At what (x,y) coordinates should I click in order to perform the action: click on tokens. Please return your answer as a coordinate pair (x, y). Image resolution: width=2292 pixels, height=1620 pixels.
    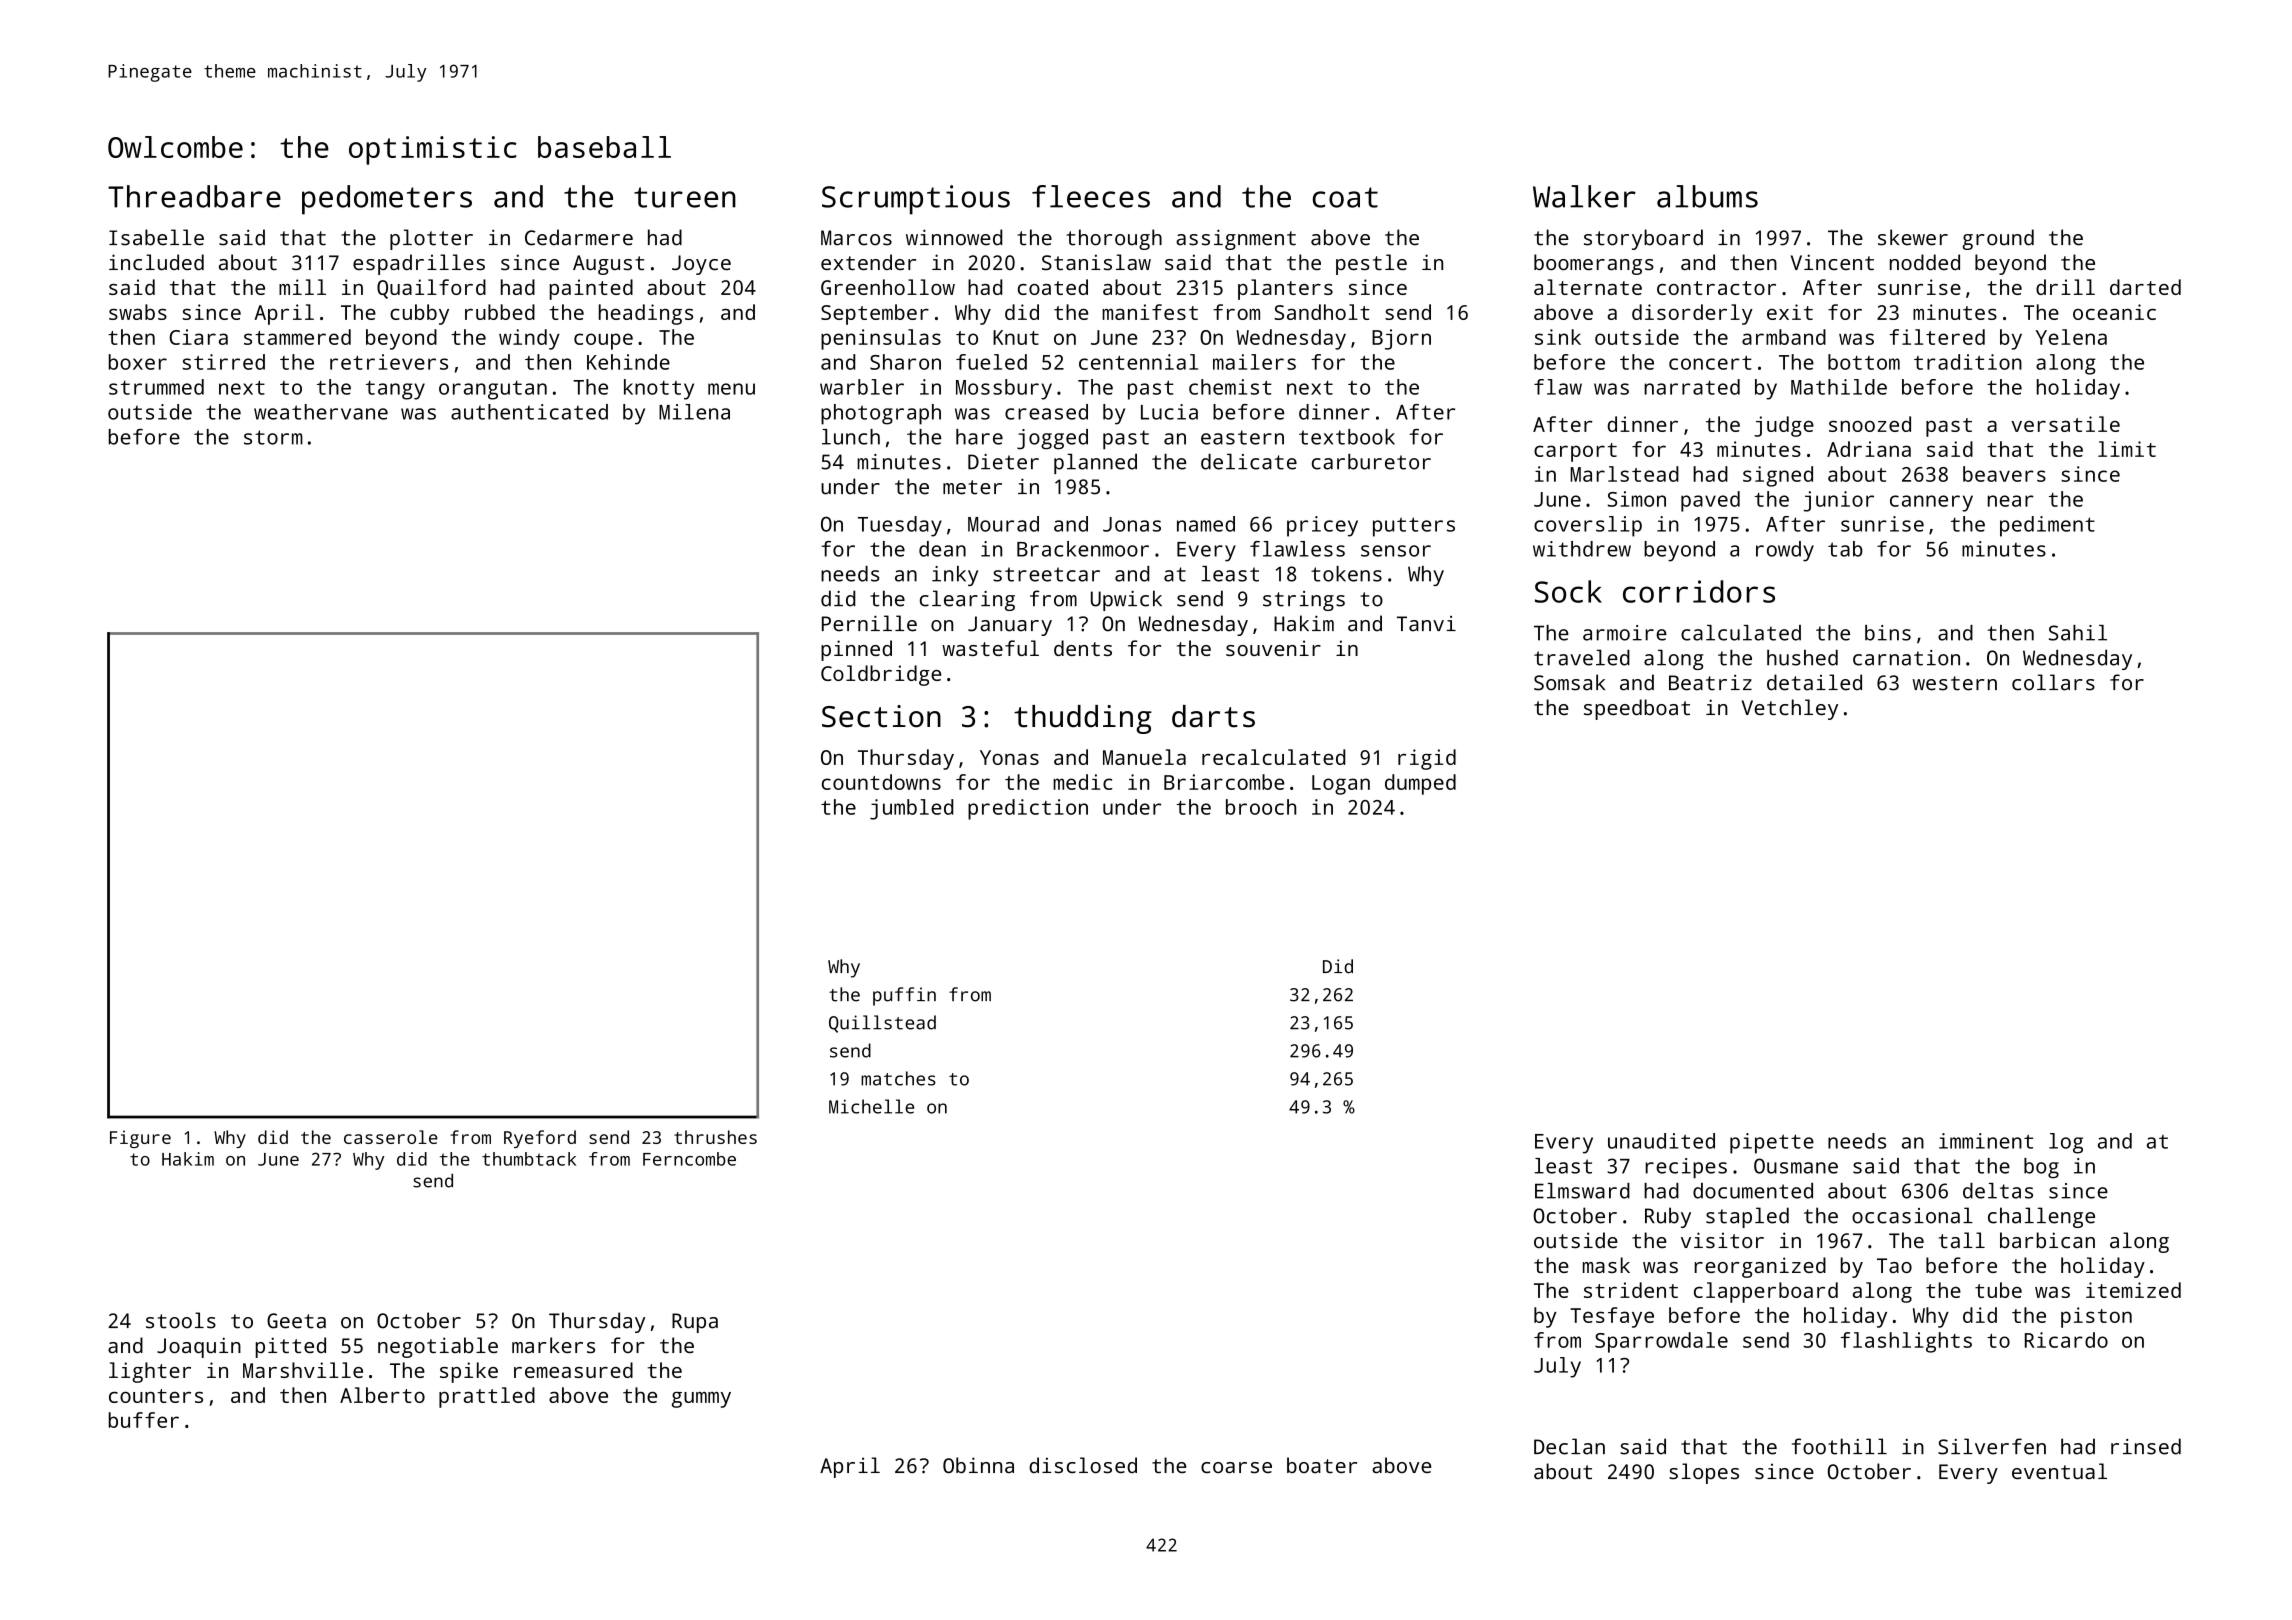
    Looking at the image, I should click on (1346, 574).
